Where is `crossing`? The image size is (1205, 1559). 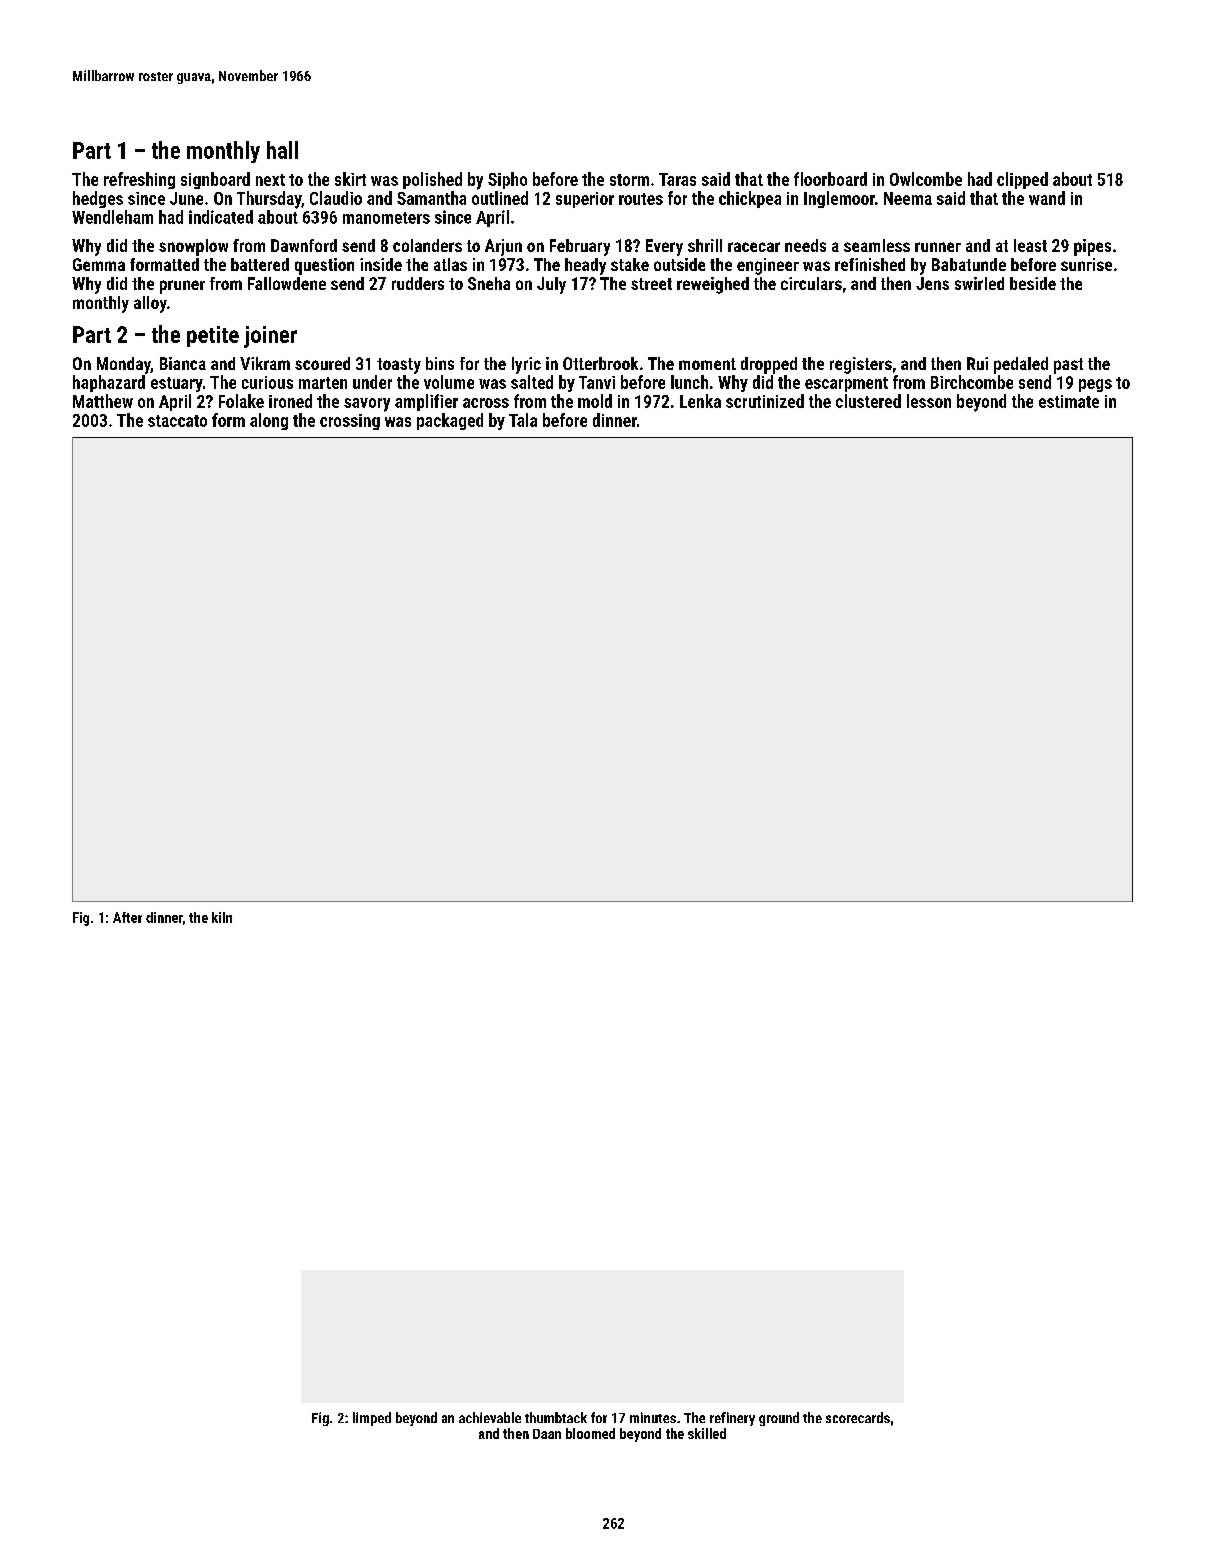
crossing is located at coordinates (350, 422).
